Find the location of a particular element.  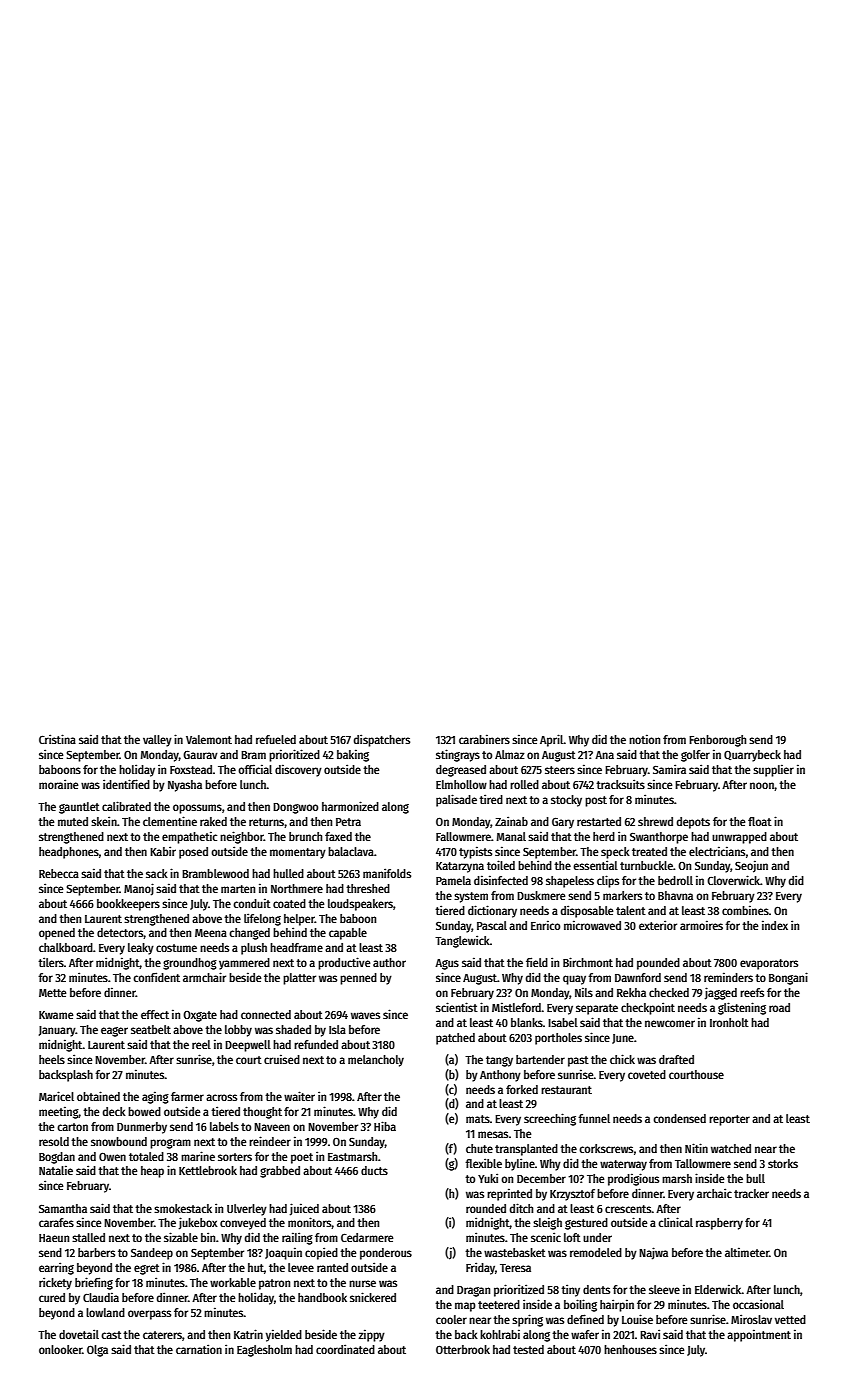

Tanglewick is located at coordinates (462, 941).
